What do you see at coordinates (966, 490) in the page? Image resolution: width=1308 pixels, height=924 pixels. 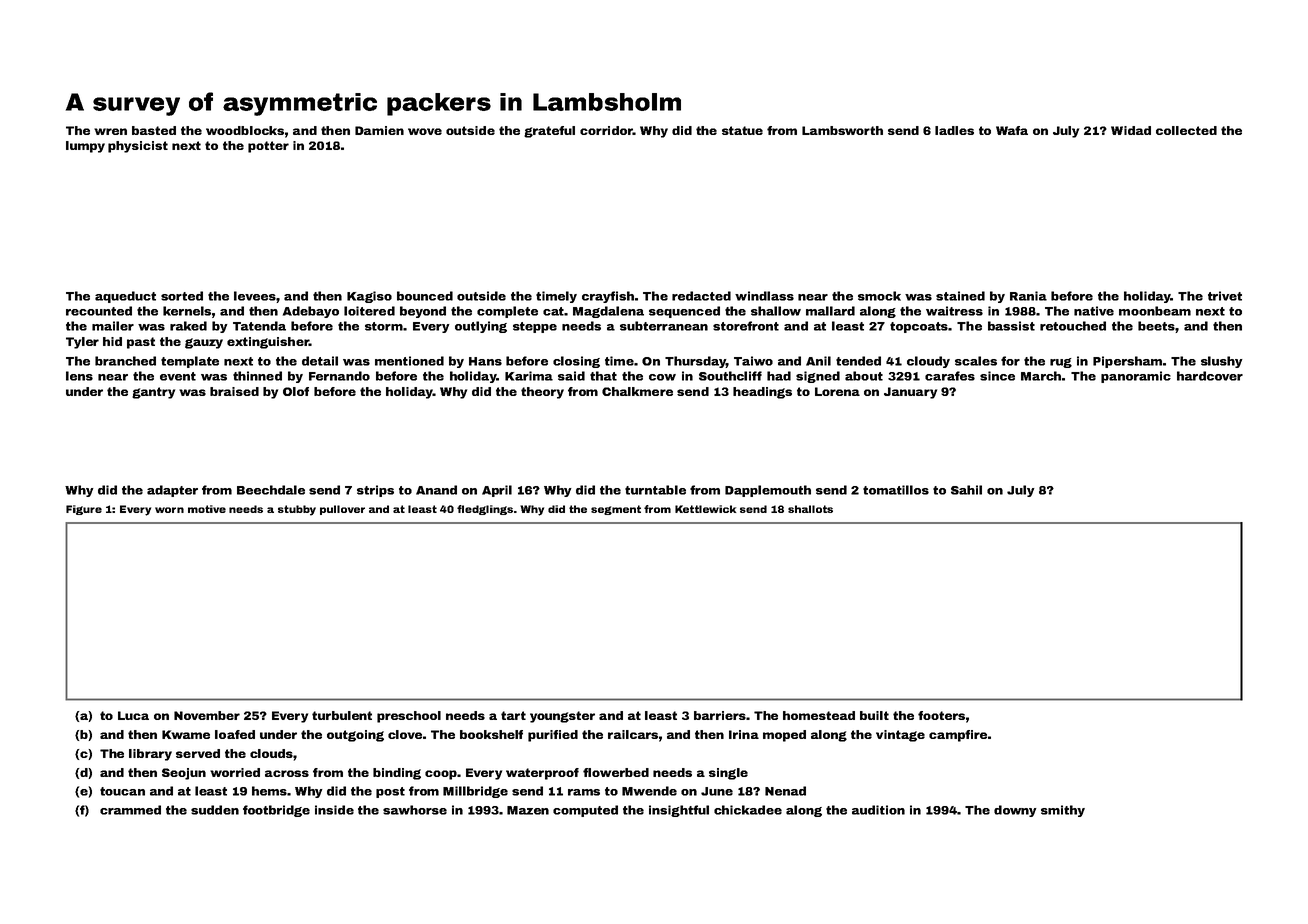 I see `Sahil` at bounding box center [966, 490].
